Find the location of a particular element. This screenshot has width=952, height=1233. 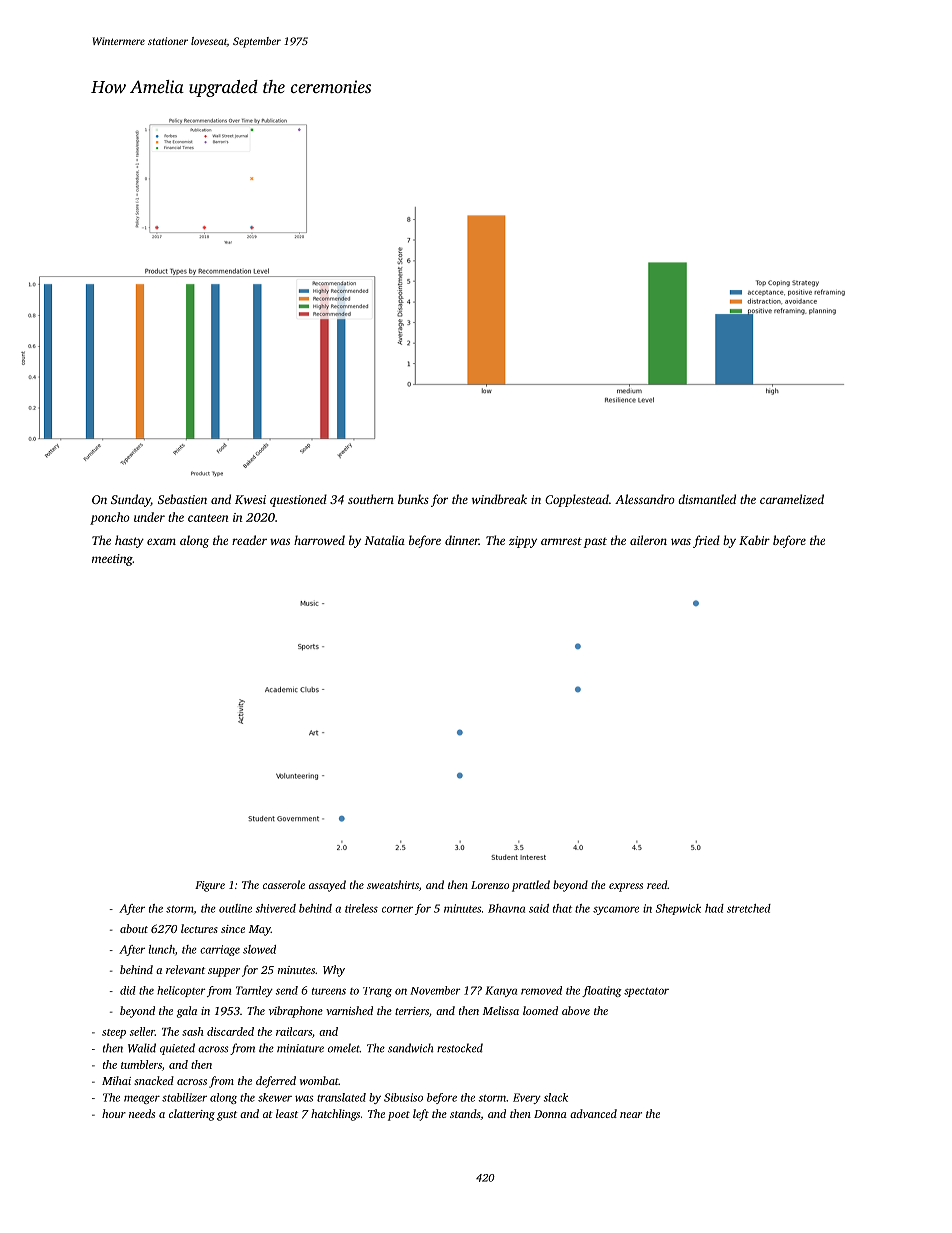

reader is located at coordinates (249, 540).
